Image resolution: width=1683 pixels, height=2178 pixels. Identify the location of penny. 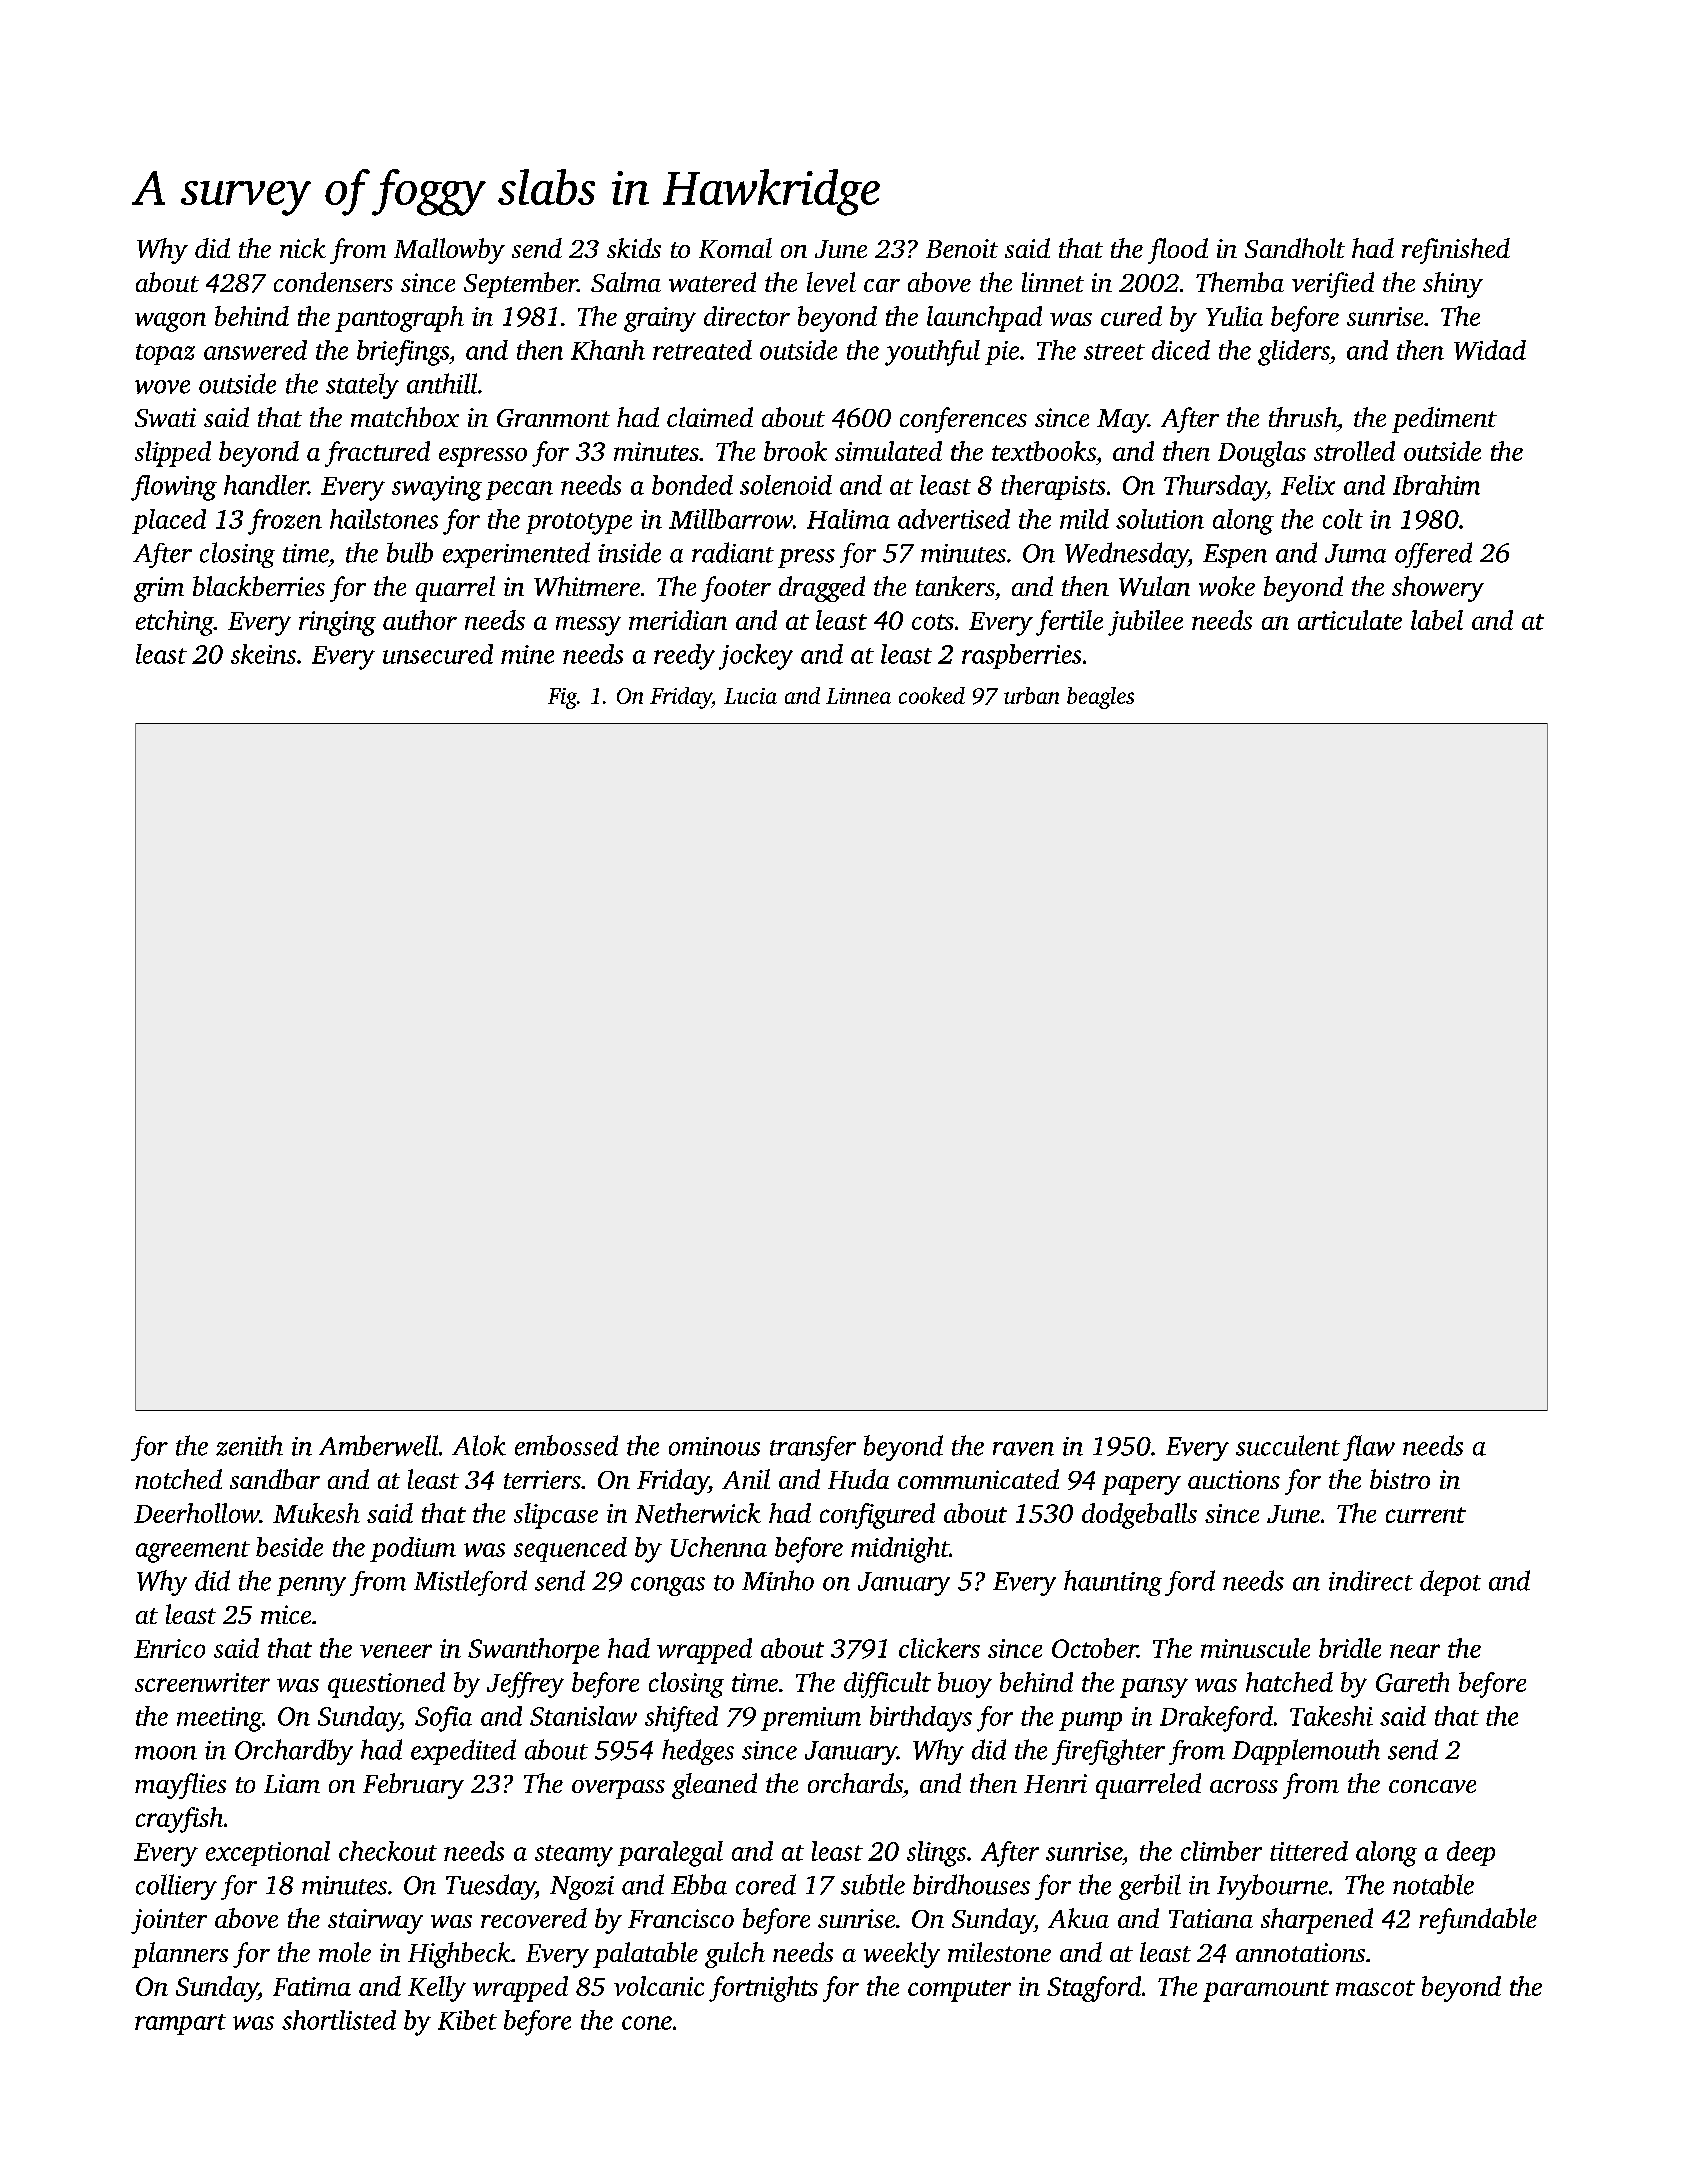
(311, 1586).
